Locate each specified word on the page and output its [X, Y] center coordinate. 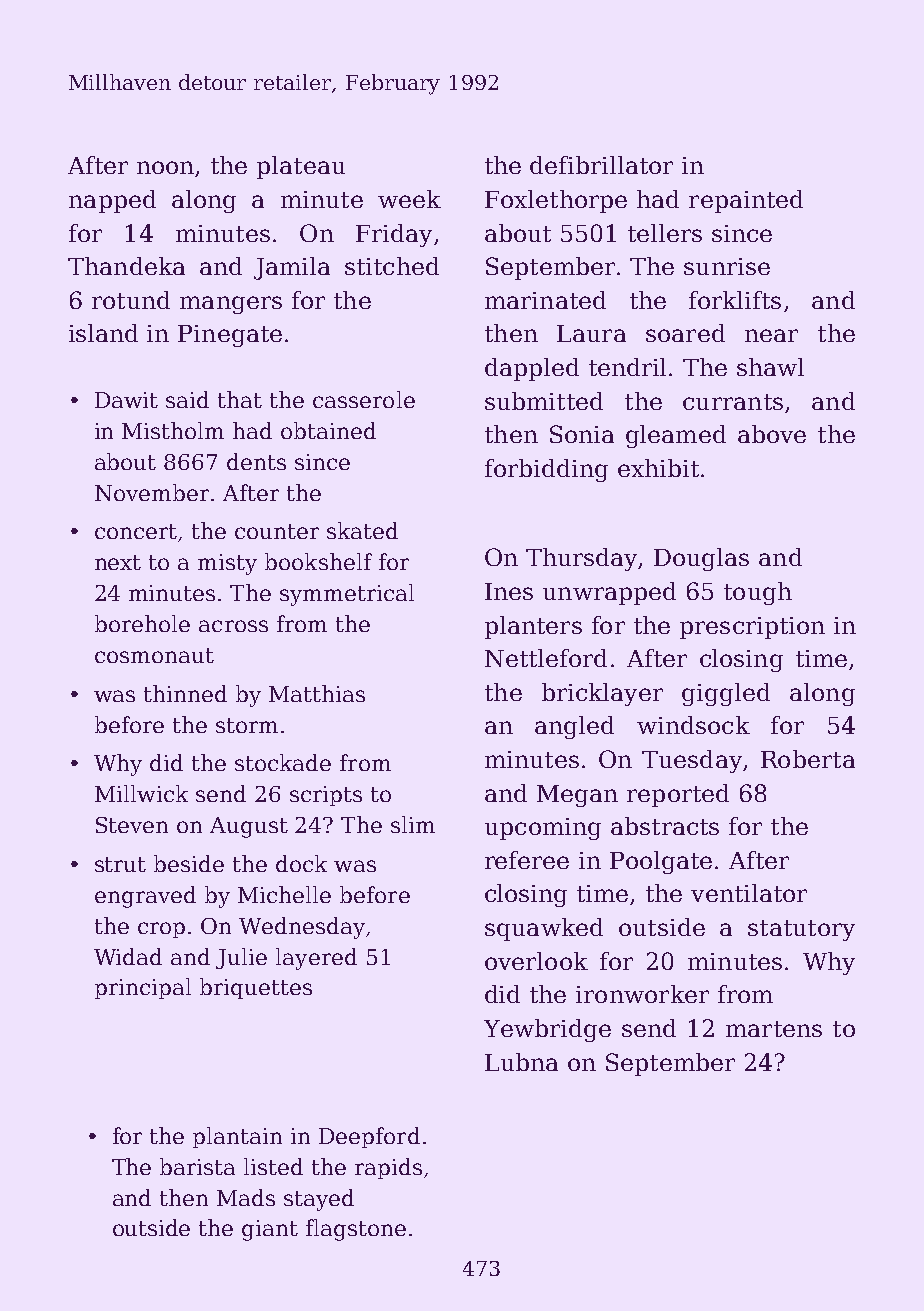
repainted [746, 201]
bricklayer [602, 694]
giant [270, 1230]
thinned [185, 693]
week [409, 199]
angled [574, 727]
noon [165, 167]
